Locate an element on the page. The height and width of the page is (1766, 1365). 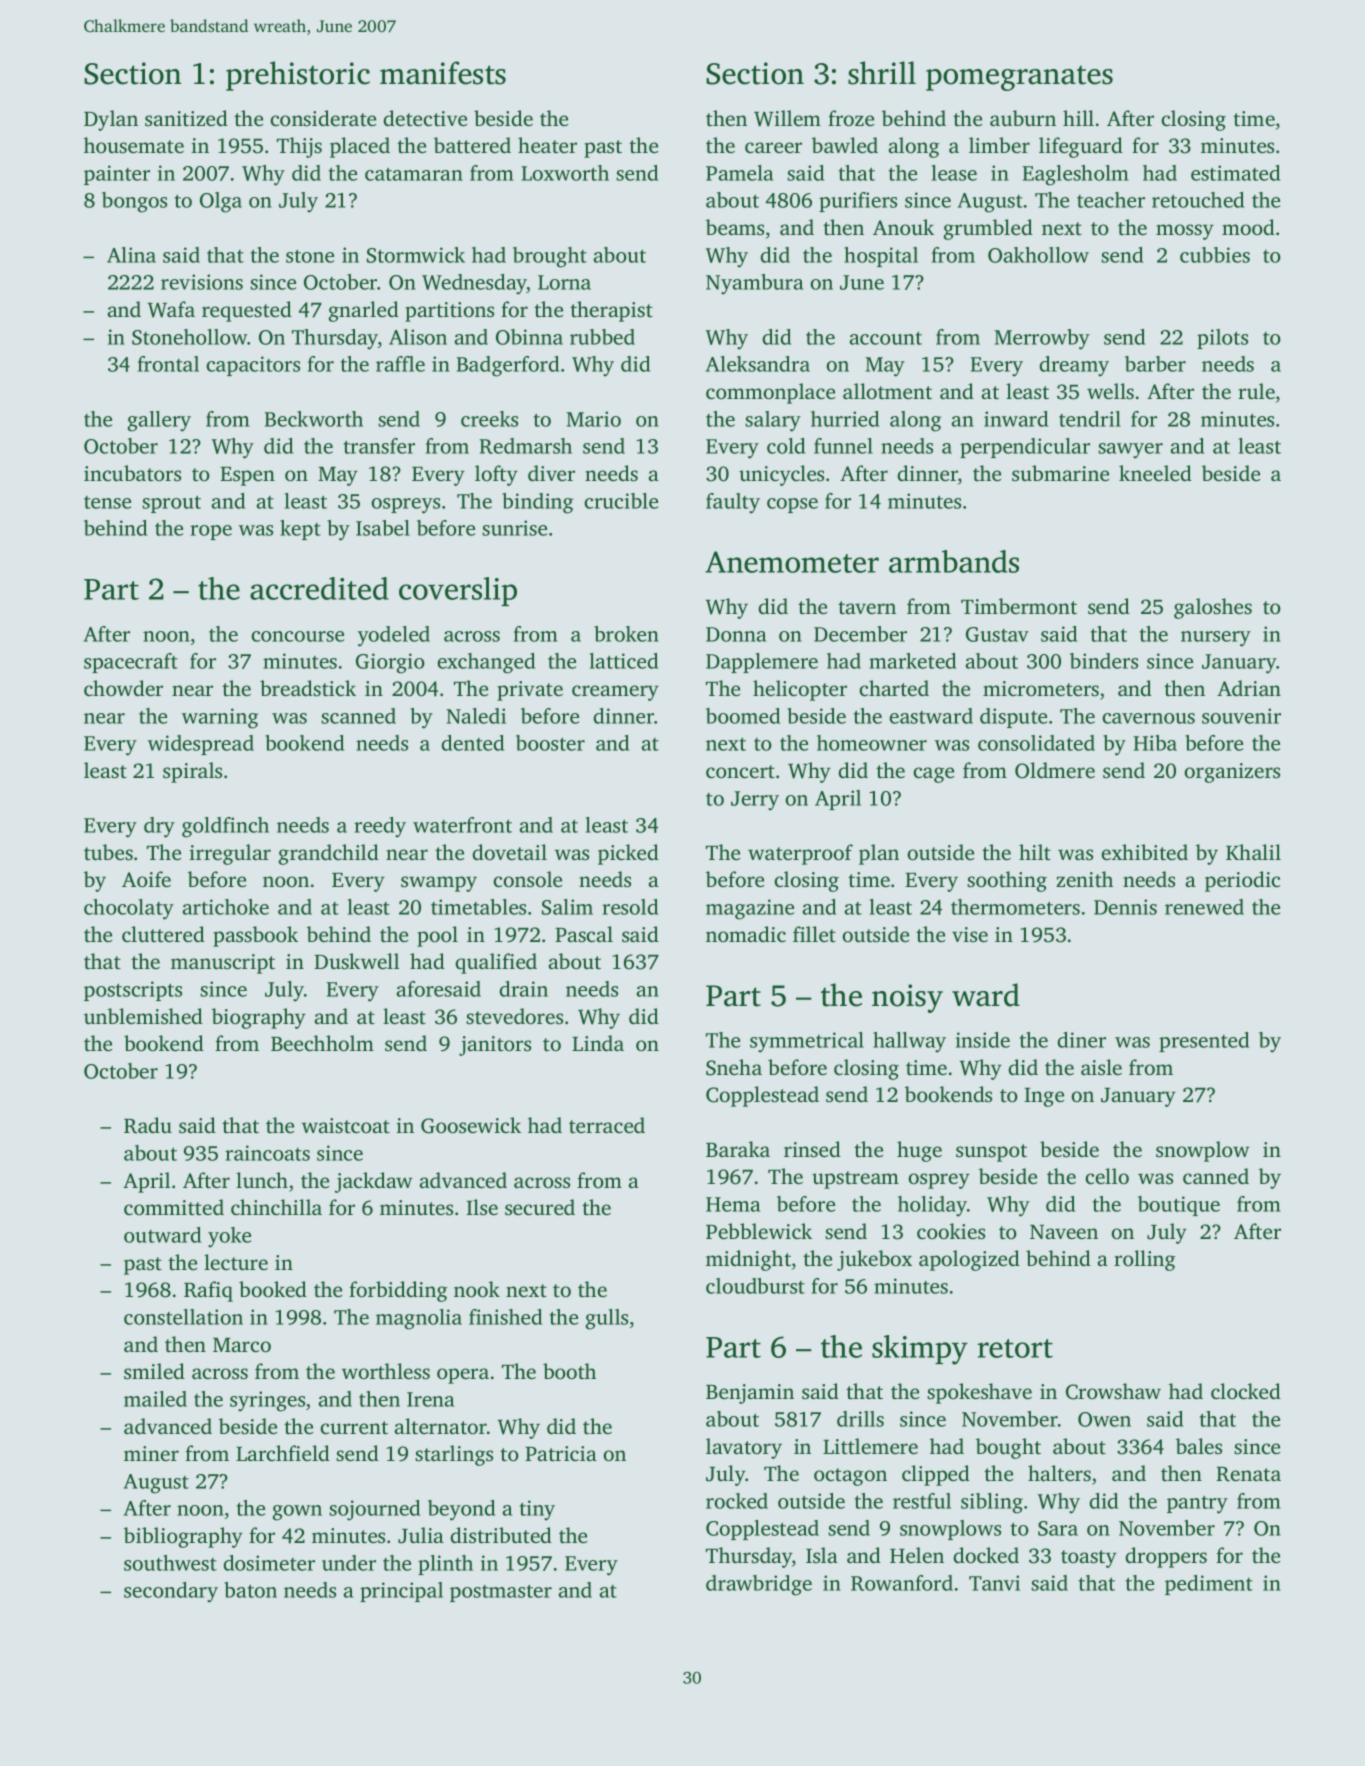
shrill is located at coordinates (882, 73).
